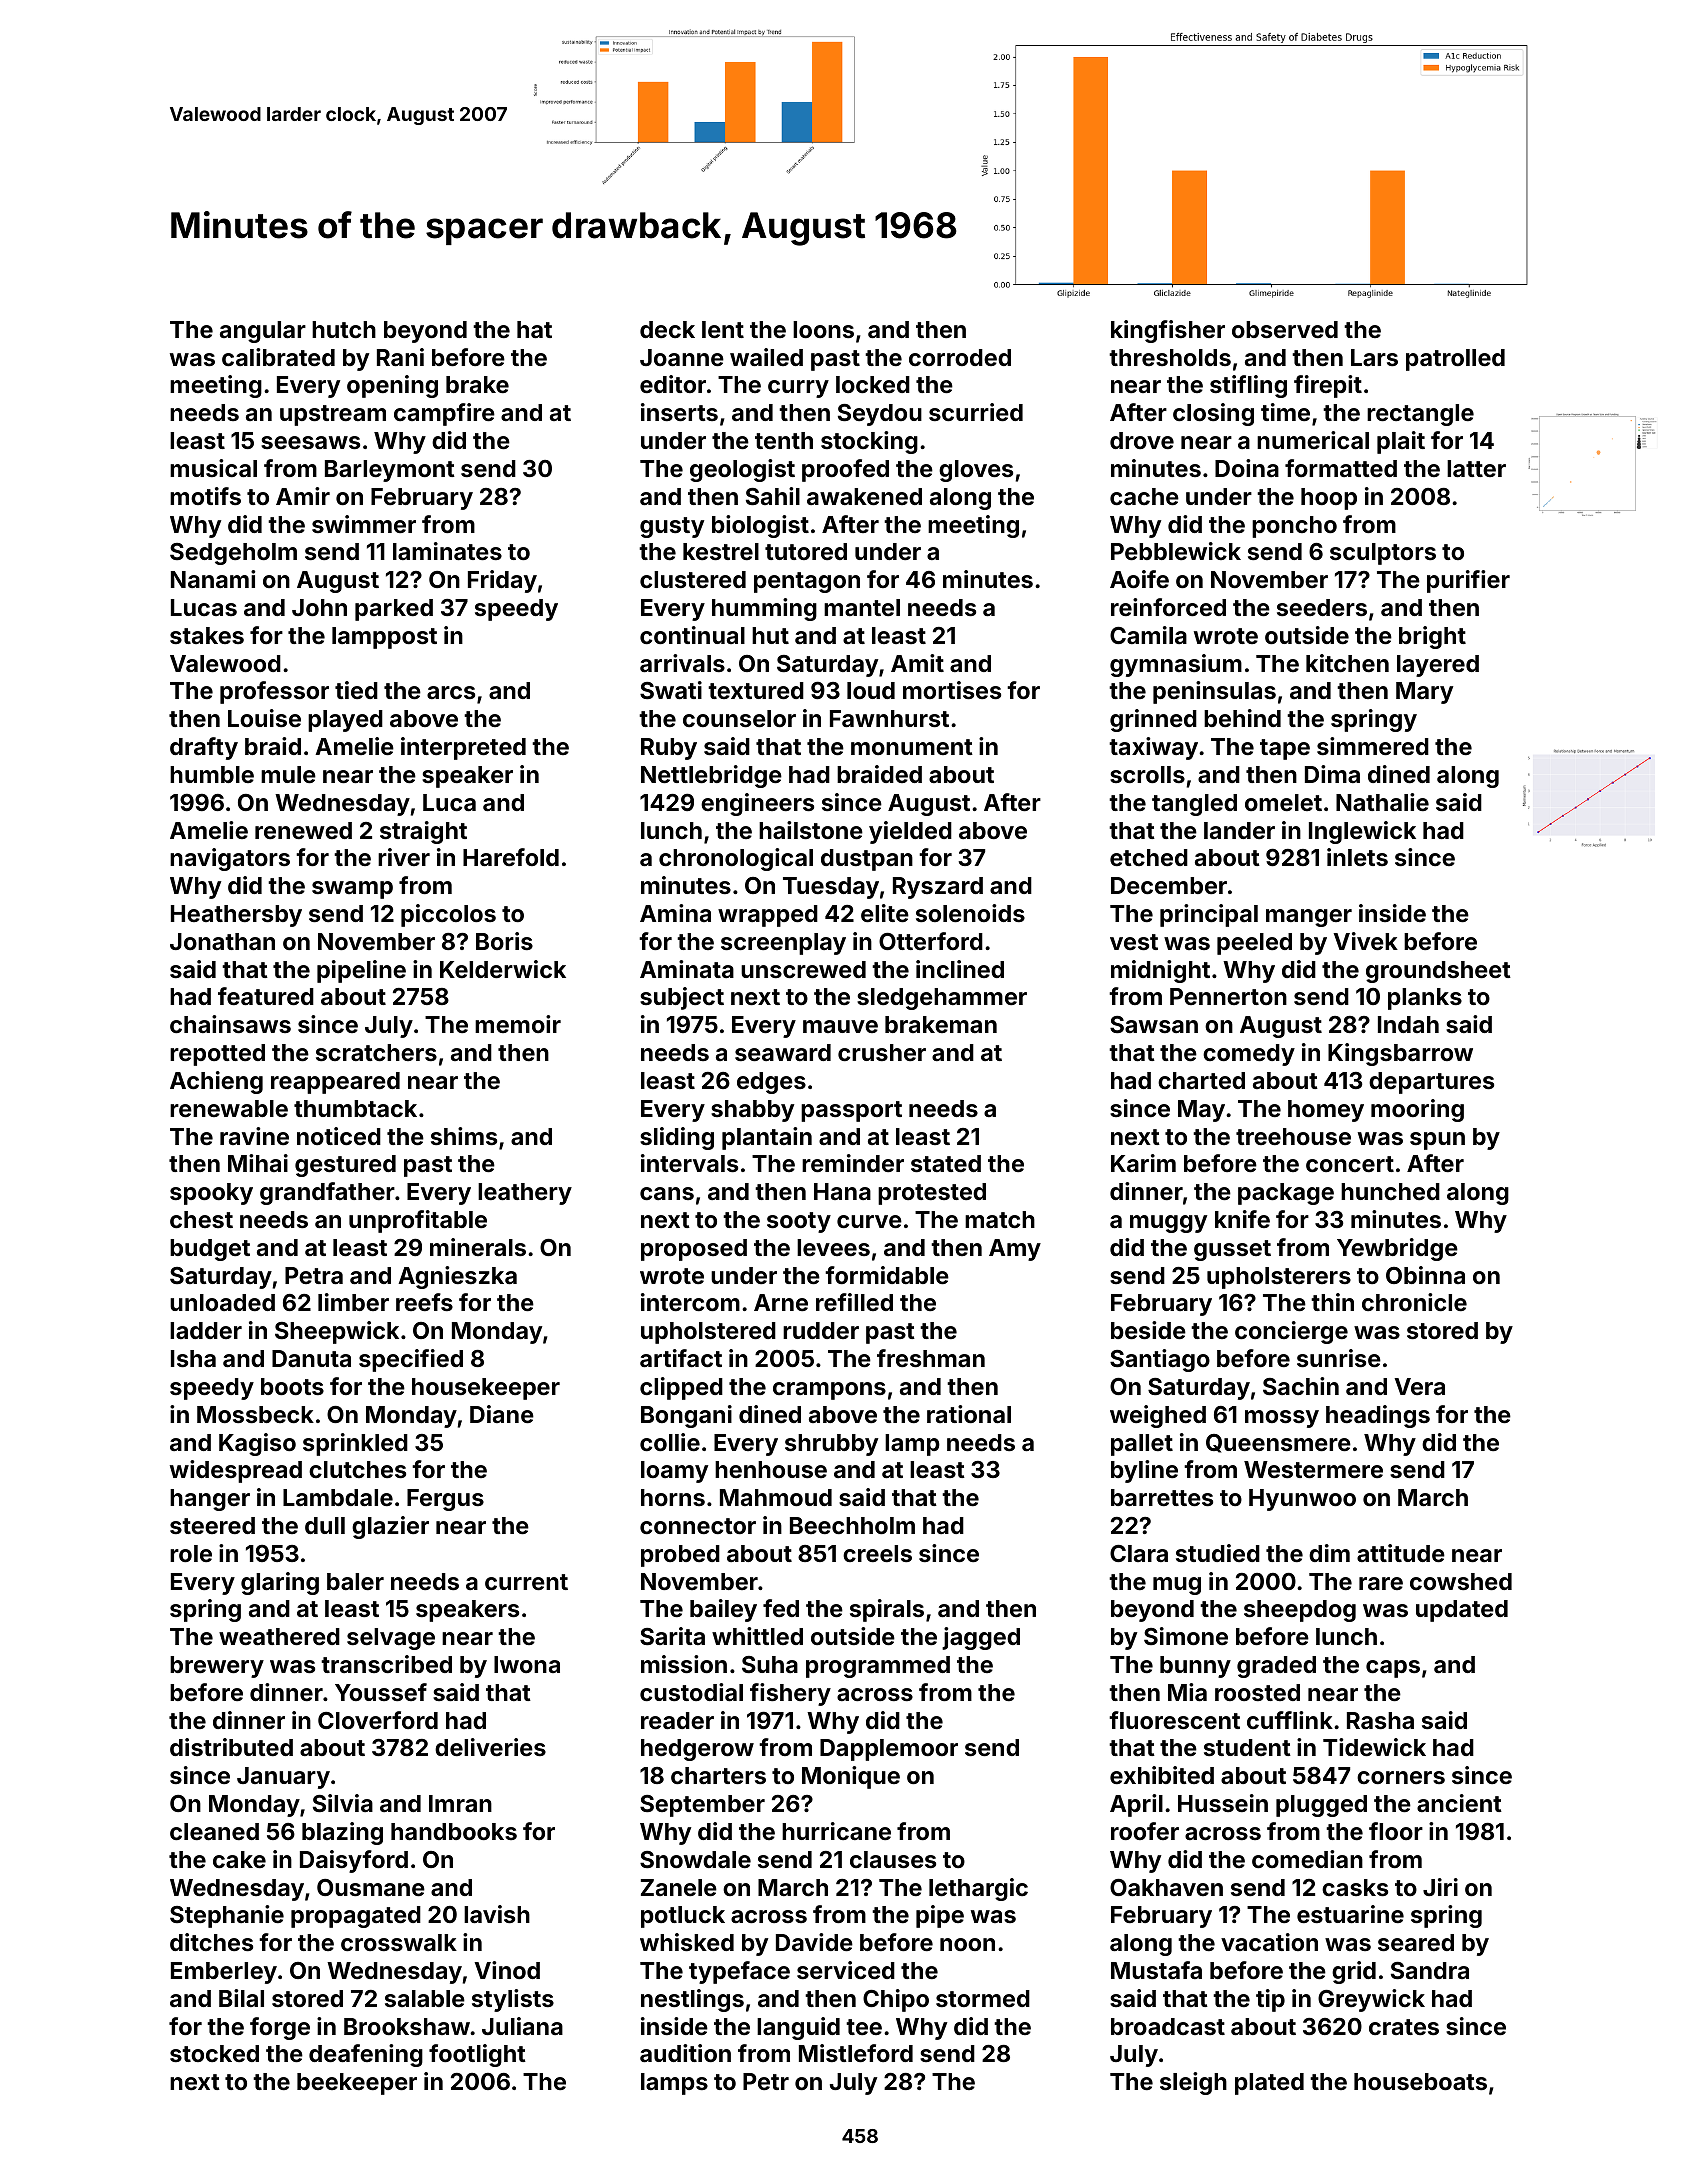 The width and height of the screenshot is (1683, 2178). What do you see at coordinates (1350, 1164) in the screenshot?
I see `concert` at bounding box center [1350, 1164].
